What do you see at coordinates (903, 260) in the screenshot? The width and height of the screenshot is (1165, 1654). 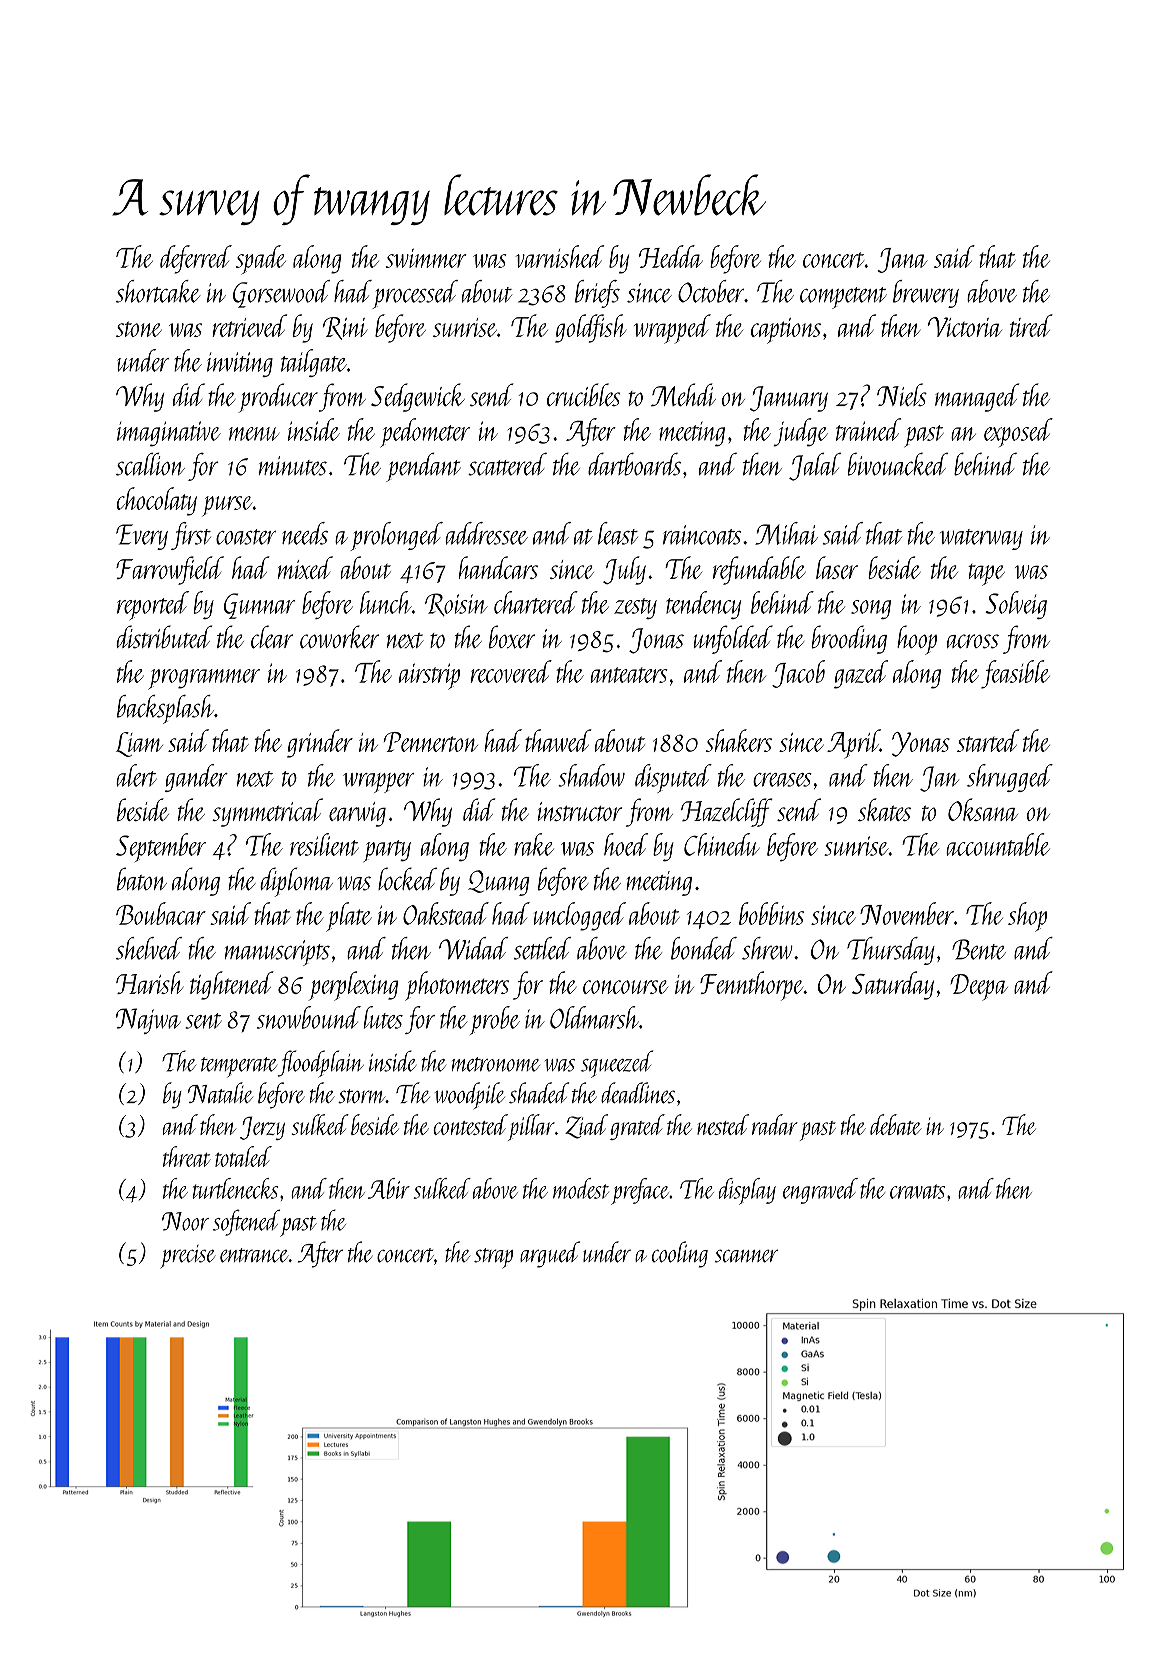 I see `Jana` at bounding box center [903, 260].
